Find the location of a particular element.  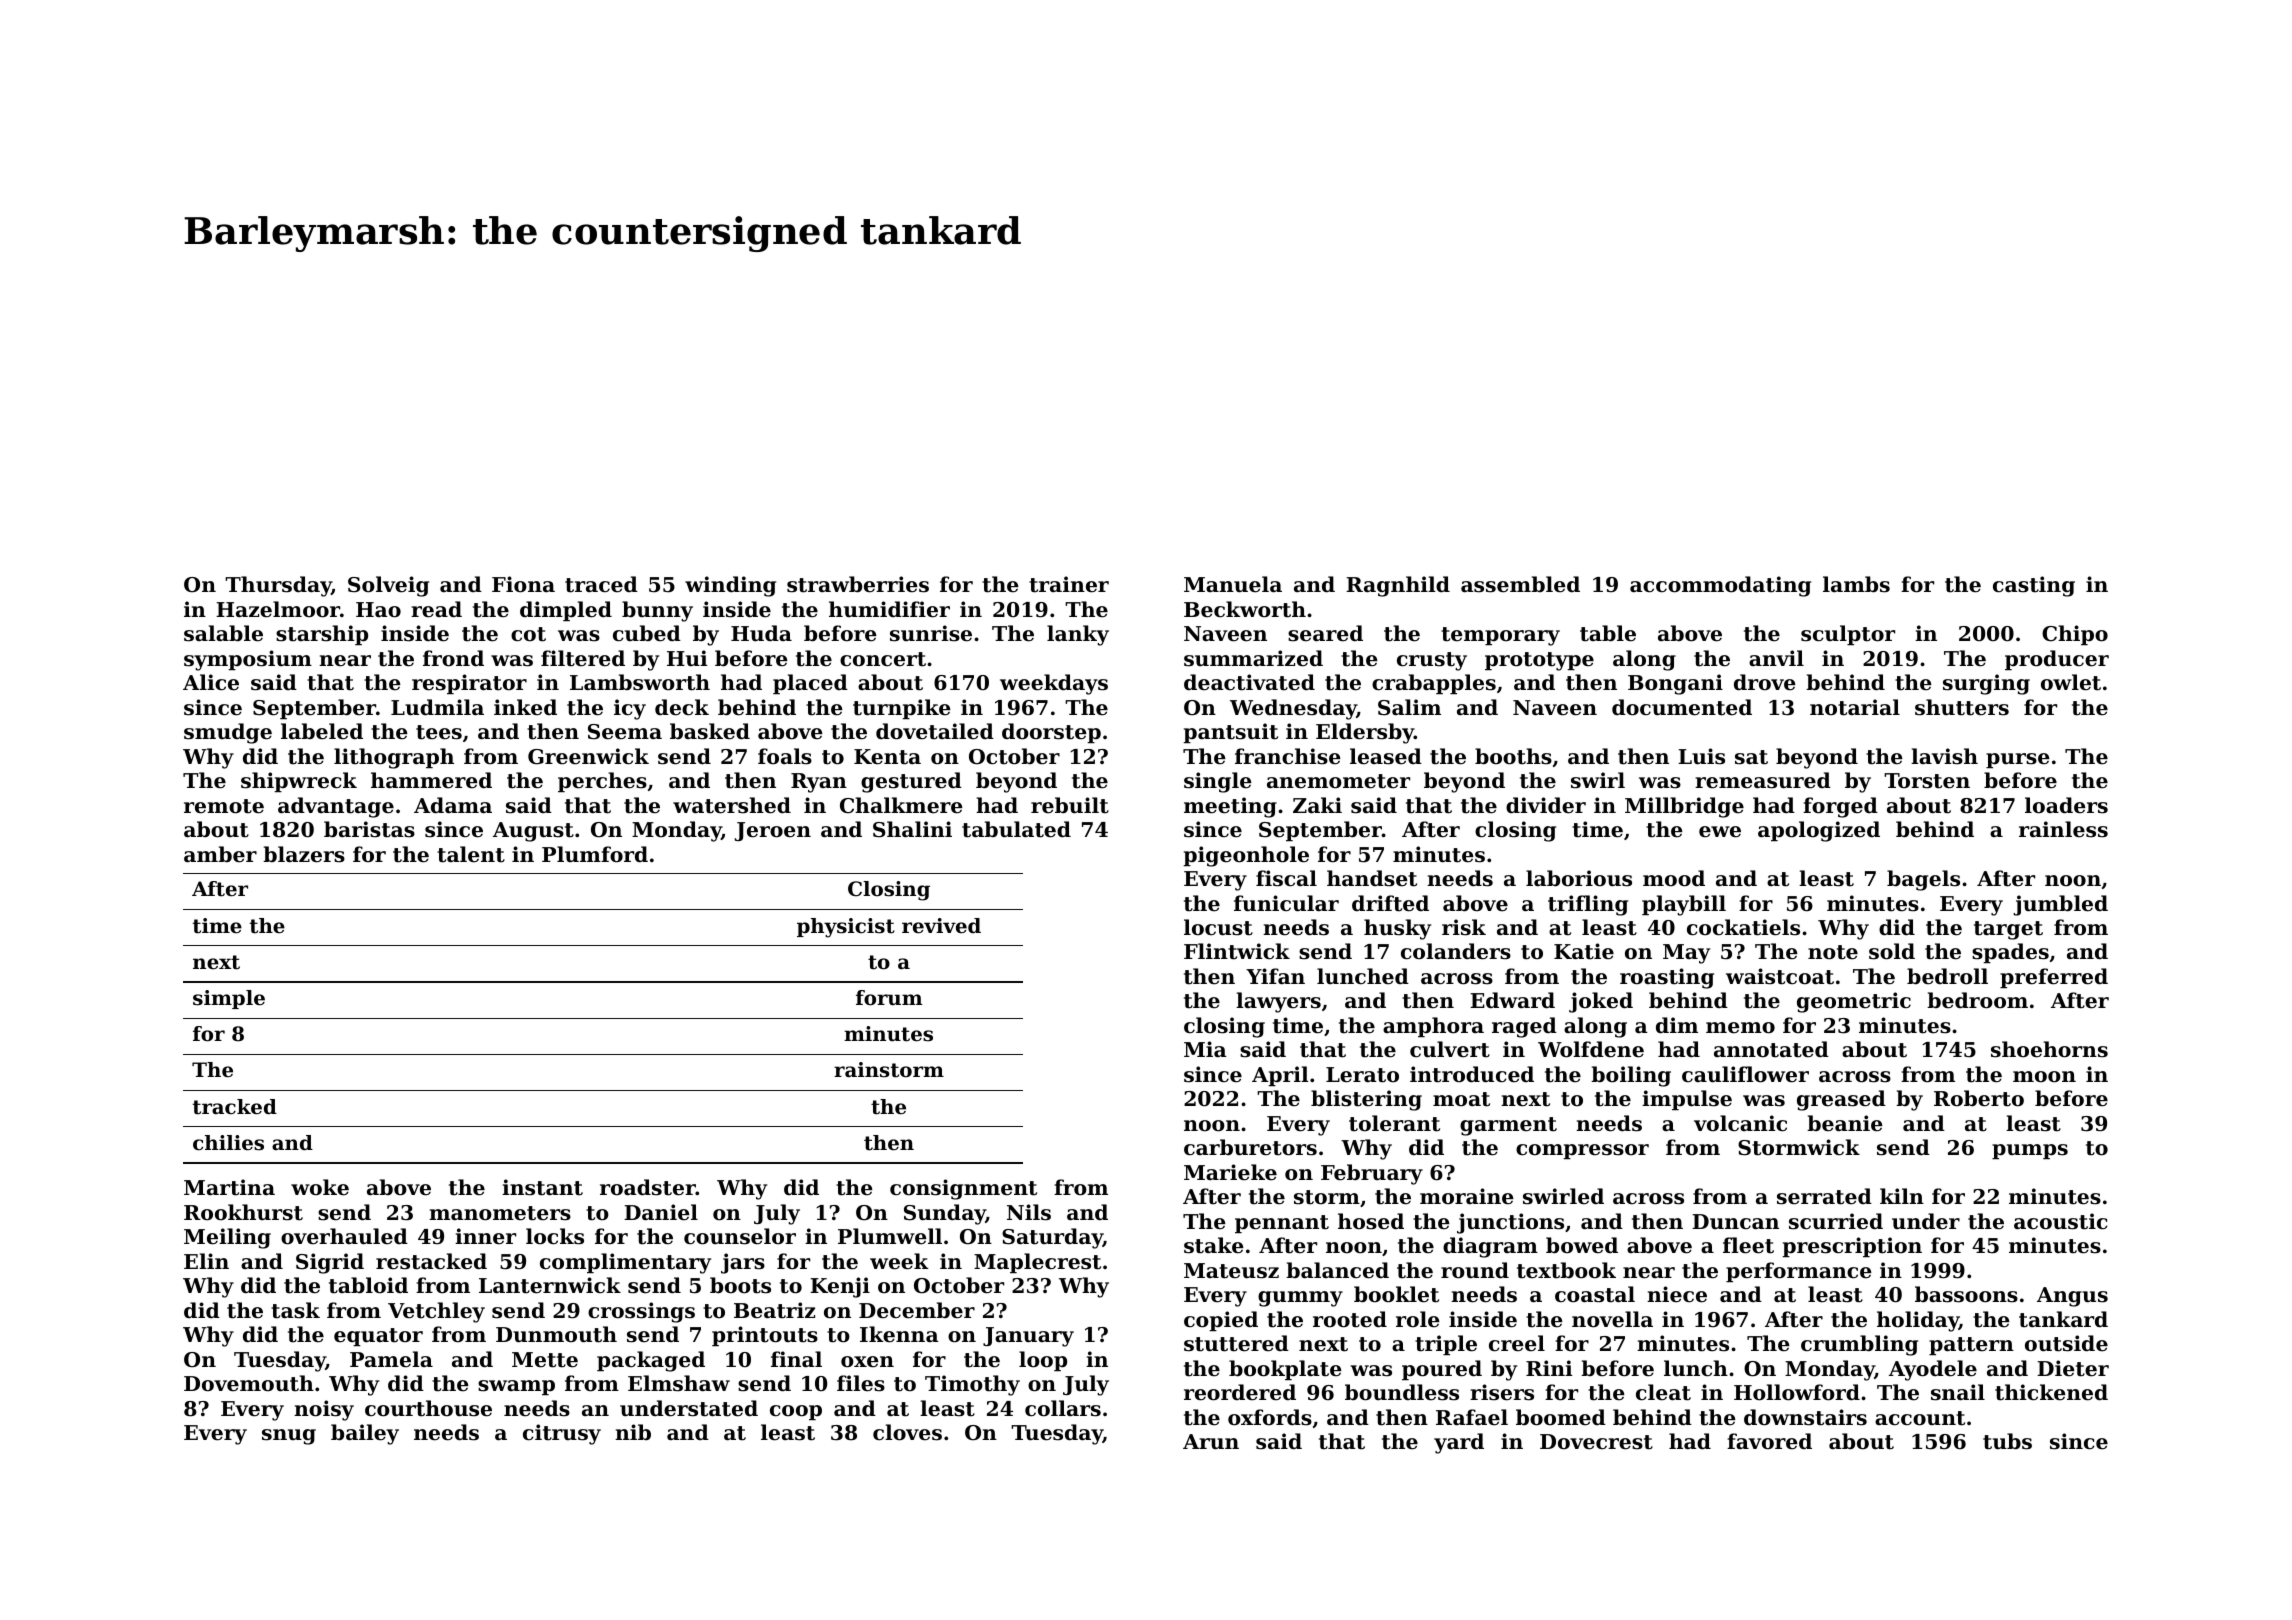

casting is located at coordinates (2034, 586).
